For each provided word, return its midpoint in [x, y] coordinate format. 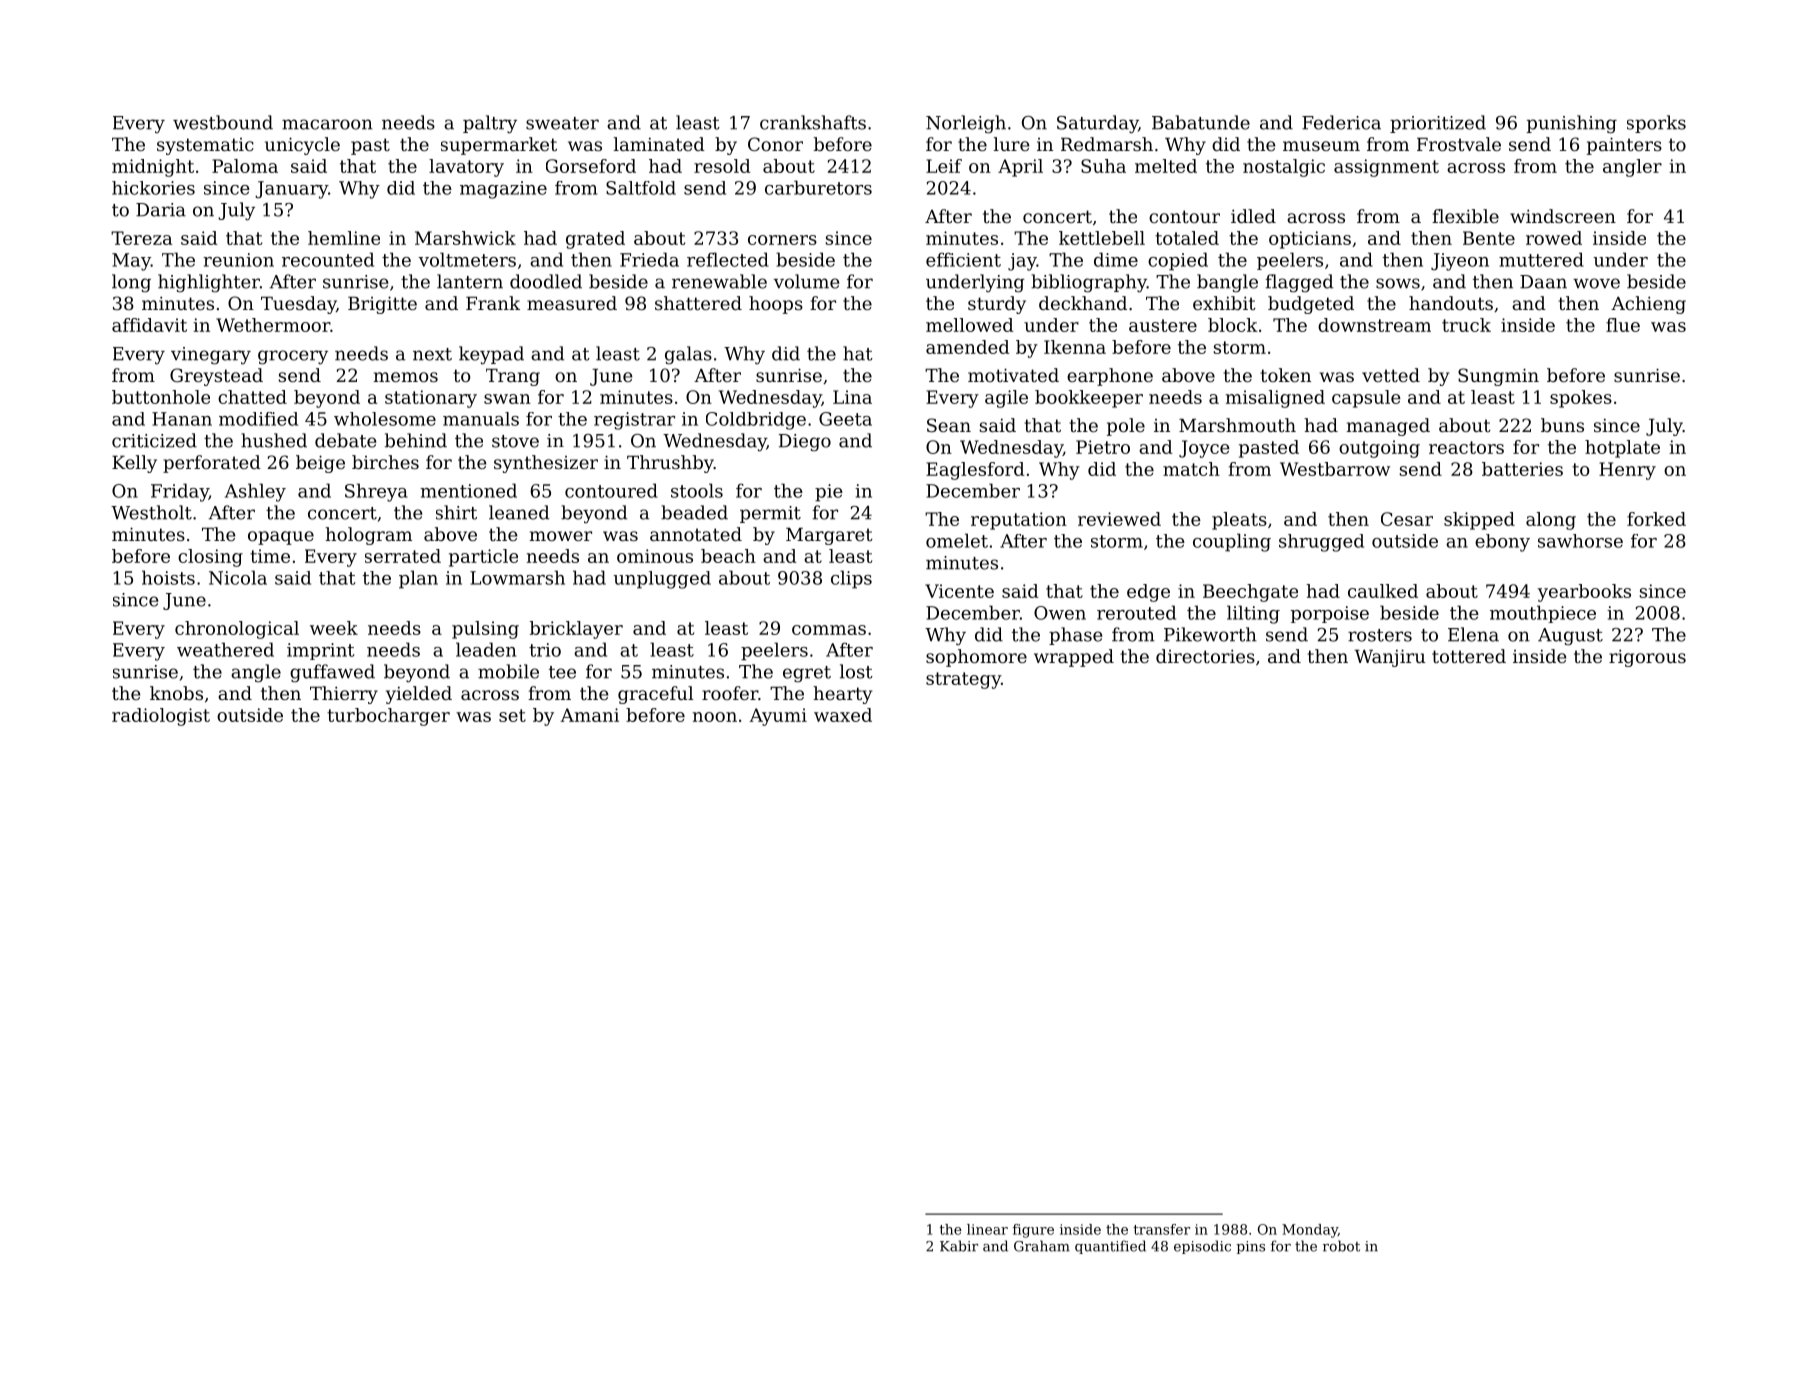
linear [987, 1229]
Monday [1310, 1231]
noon [715, 717]
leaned [519, 512]
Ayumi [778, 717]
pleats [1239, 521]
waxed [843, 715]
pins [1251, 1247]
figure [1033, 1231]
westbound [223, 122]
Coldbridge [756, 421]
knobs [176, 693]
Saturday [1097, 124]
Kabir [959, 1246]
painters [1624, 146]
